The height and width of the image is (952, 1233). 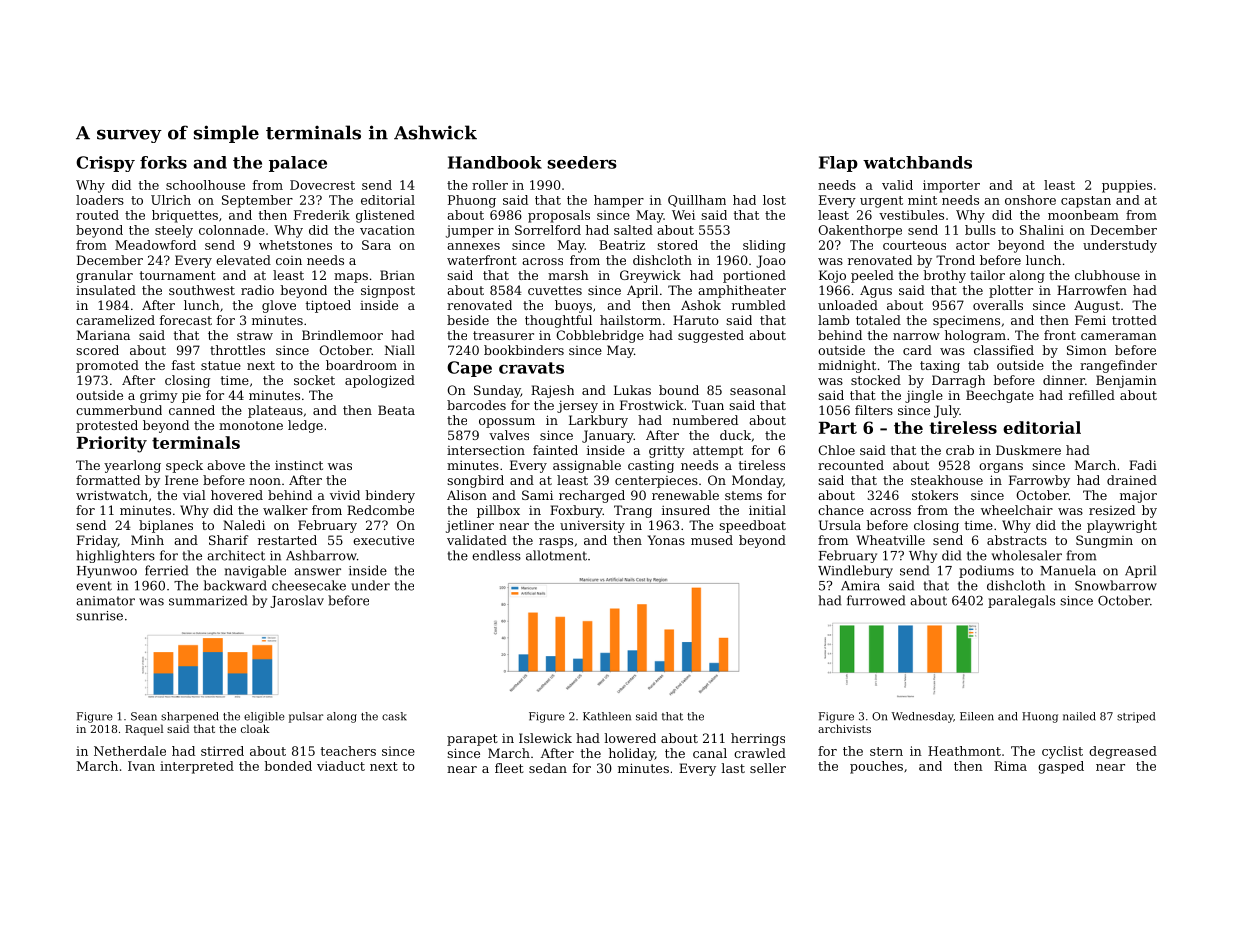 What do you see at coordinates (876, 767) in the image?
I see `pouches` at bounding box center [876, 767].
